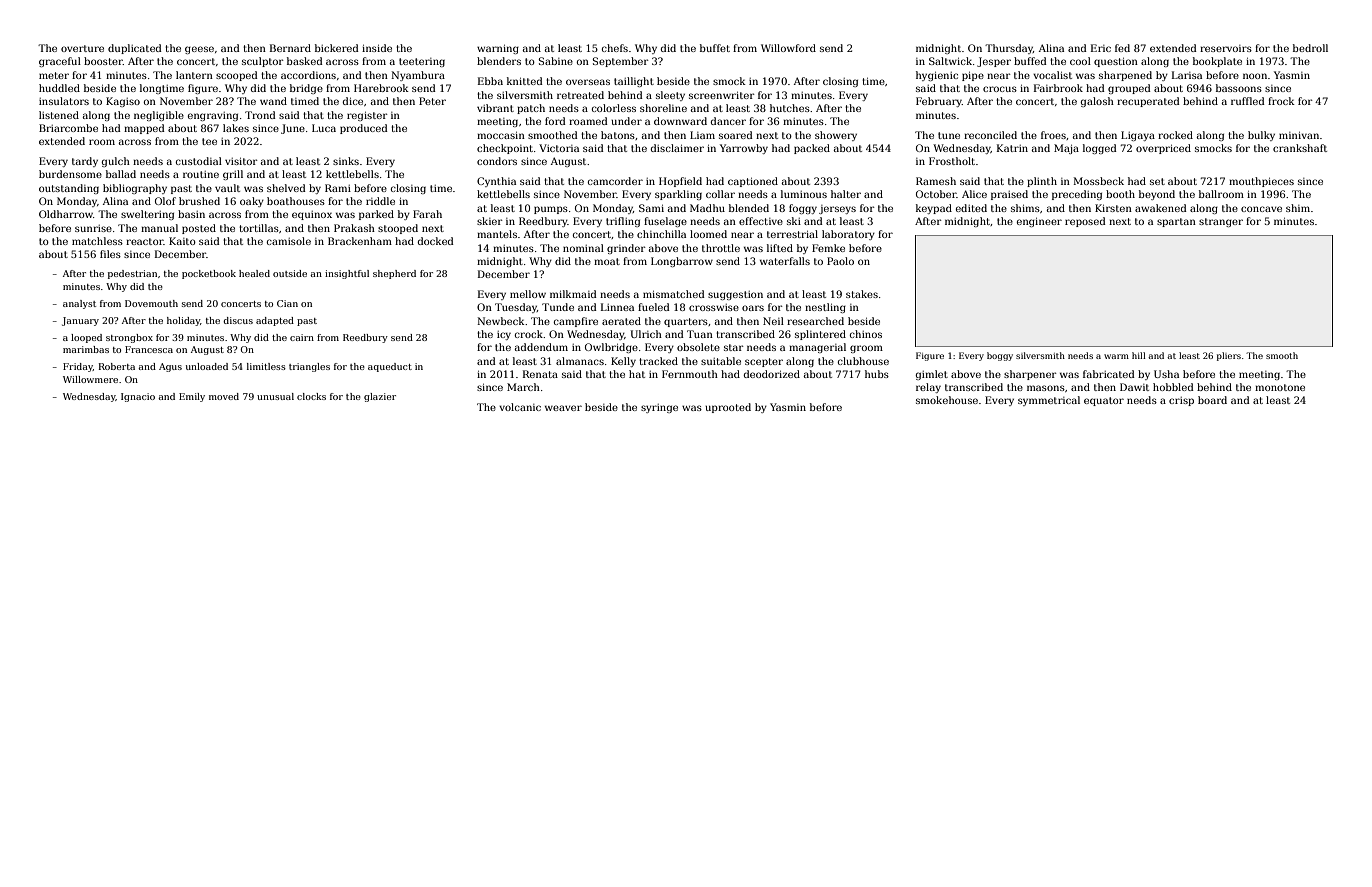  I want to click on frock, so click(1281, 101).
